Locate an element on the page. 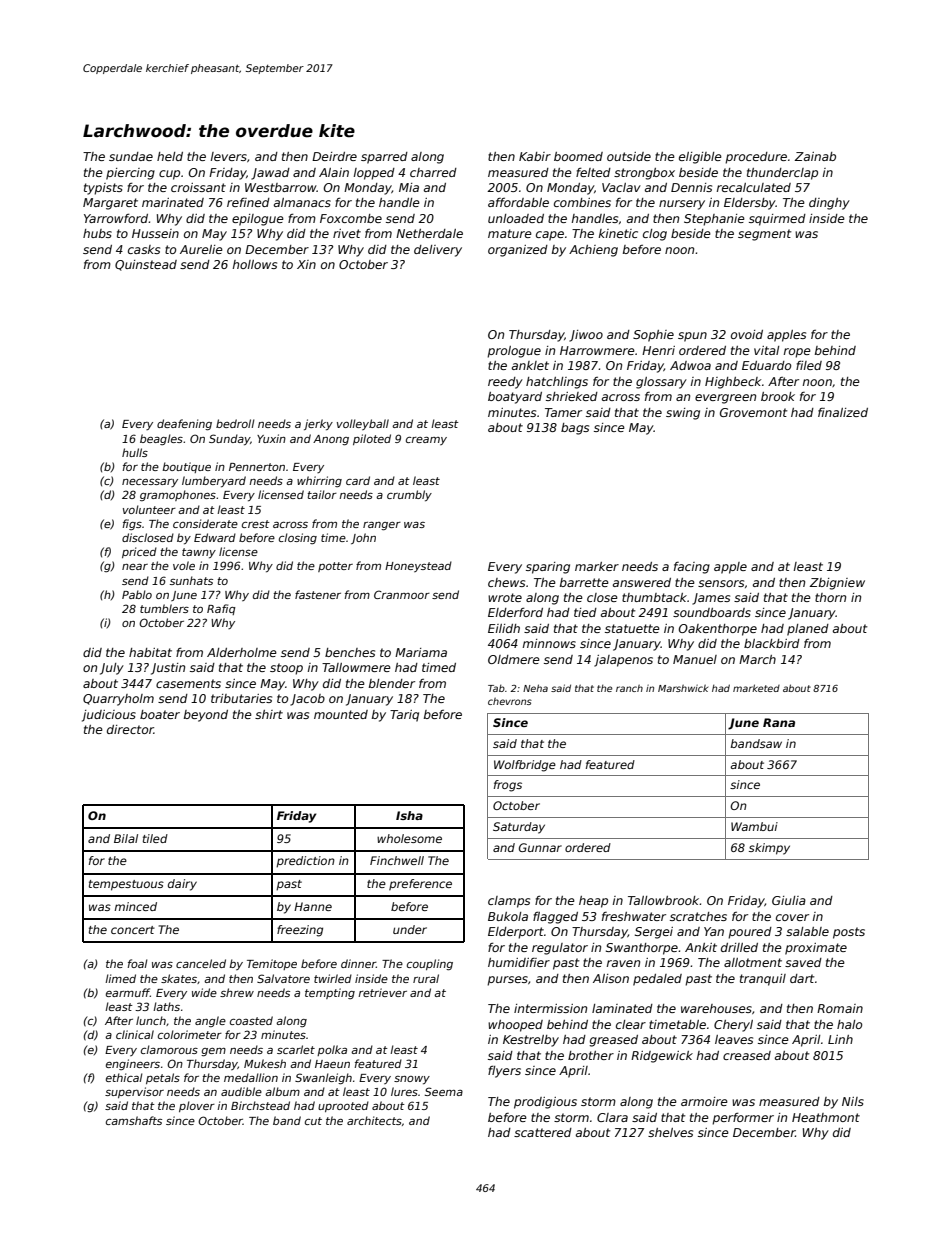 The height and width of the page is (1233, 952). minced is located at coordinates (135, 906).
